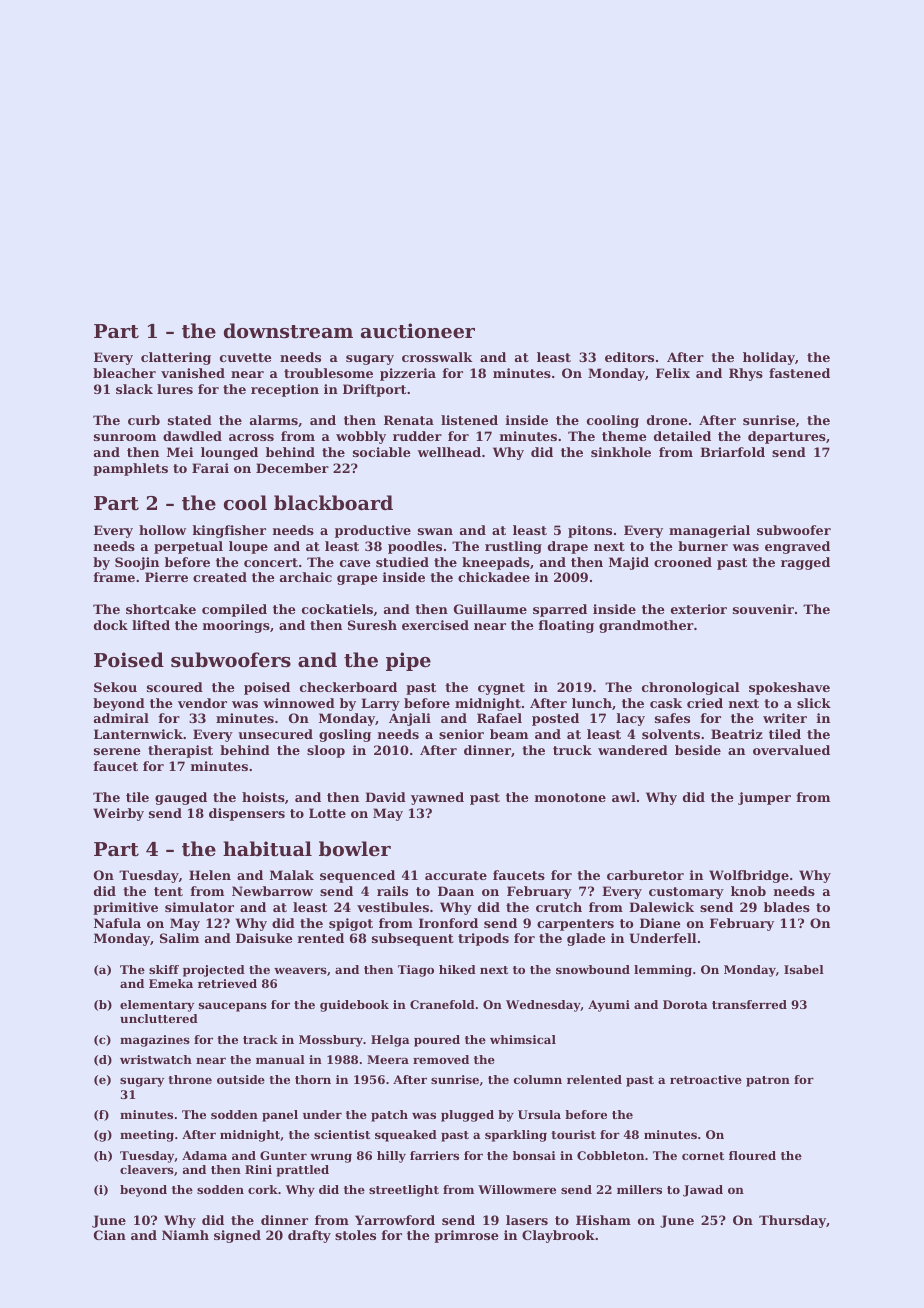 The height and width of the screenshot is (1308, 924). I want to click on managerial, so click(709, 531).
